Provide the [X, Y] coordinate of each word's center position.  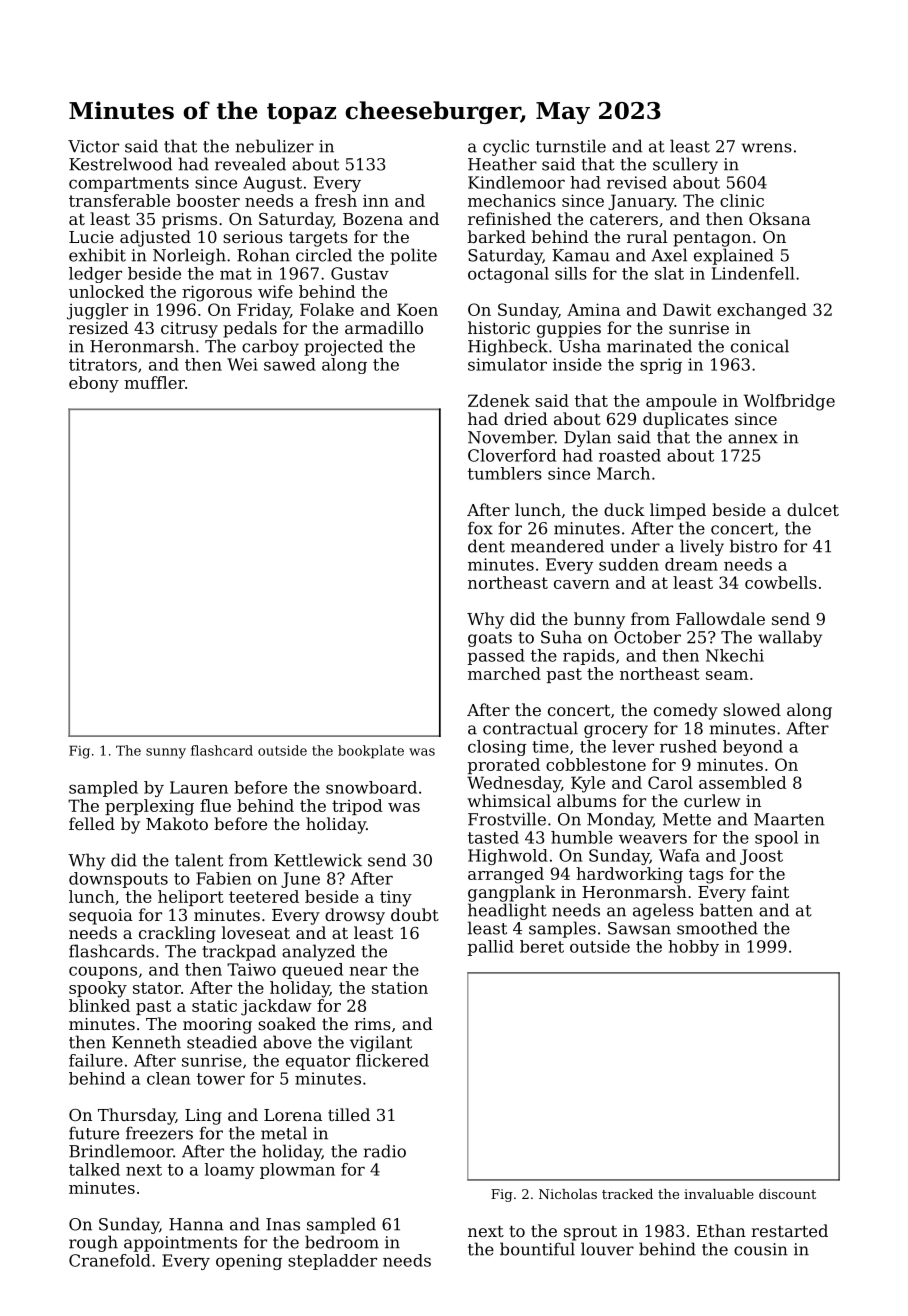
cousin [761, 1249]
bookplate [371, 752]
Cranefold [110, 1260]
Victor [93, 146]
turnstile [571, 146]
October [647, 637]
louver [607, 1249]
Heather [502, 164]
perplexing [149, 807]
